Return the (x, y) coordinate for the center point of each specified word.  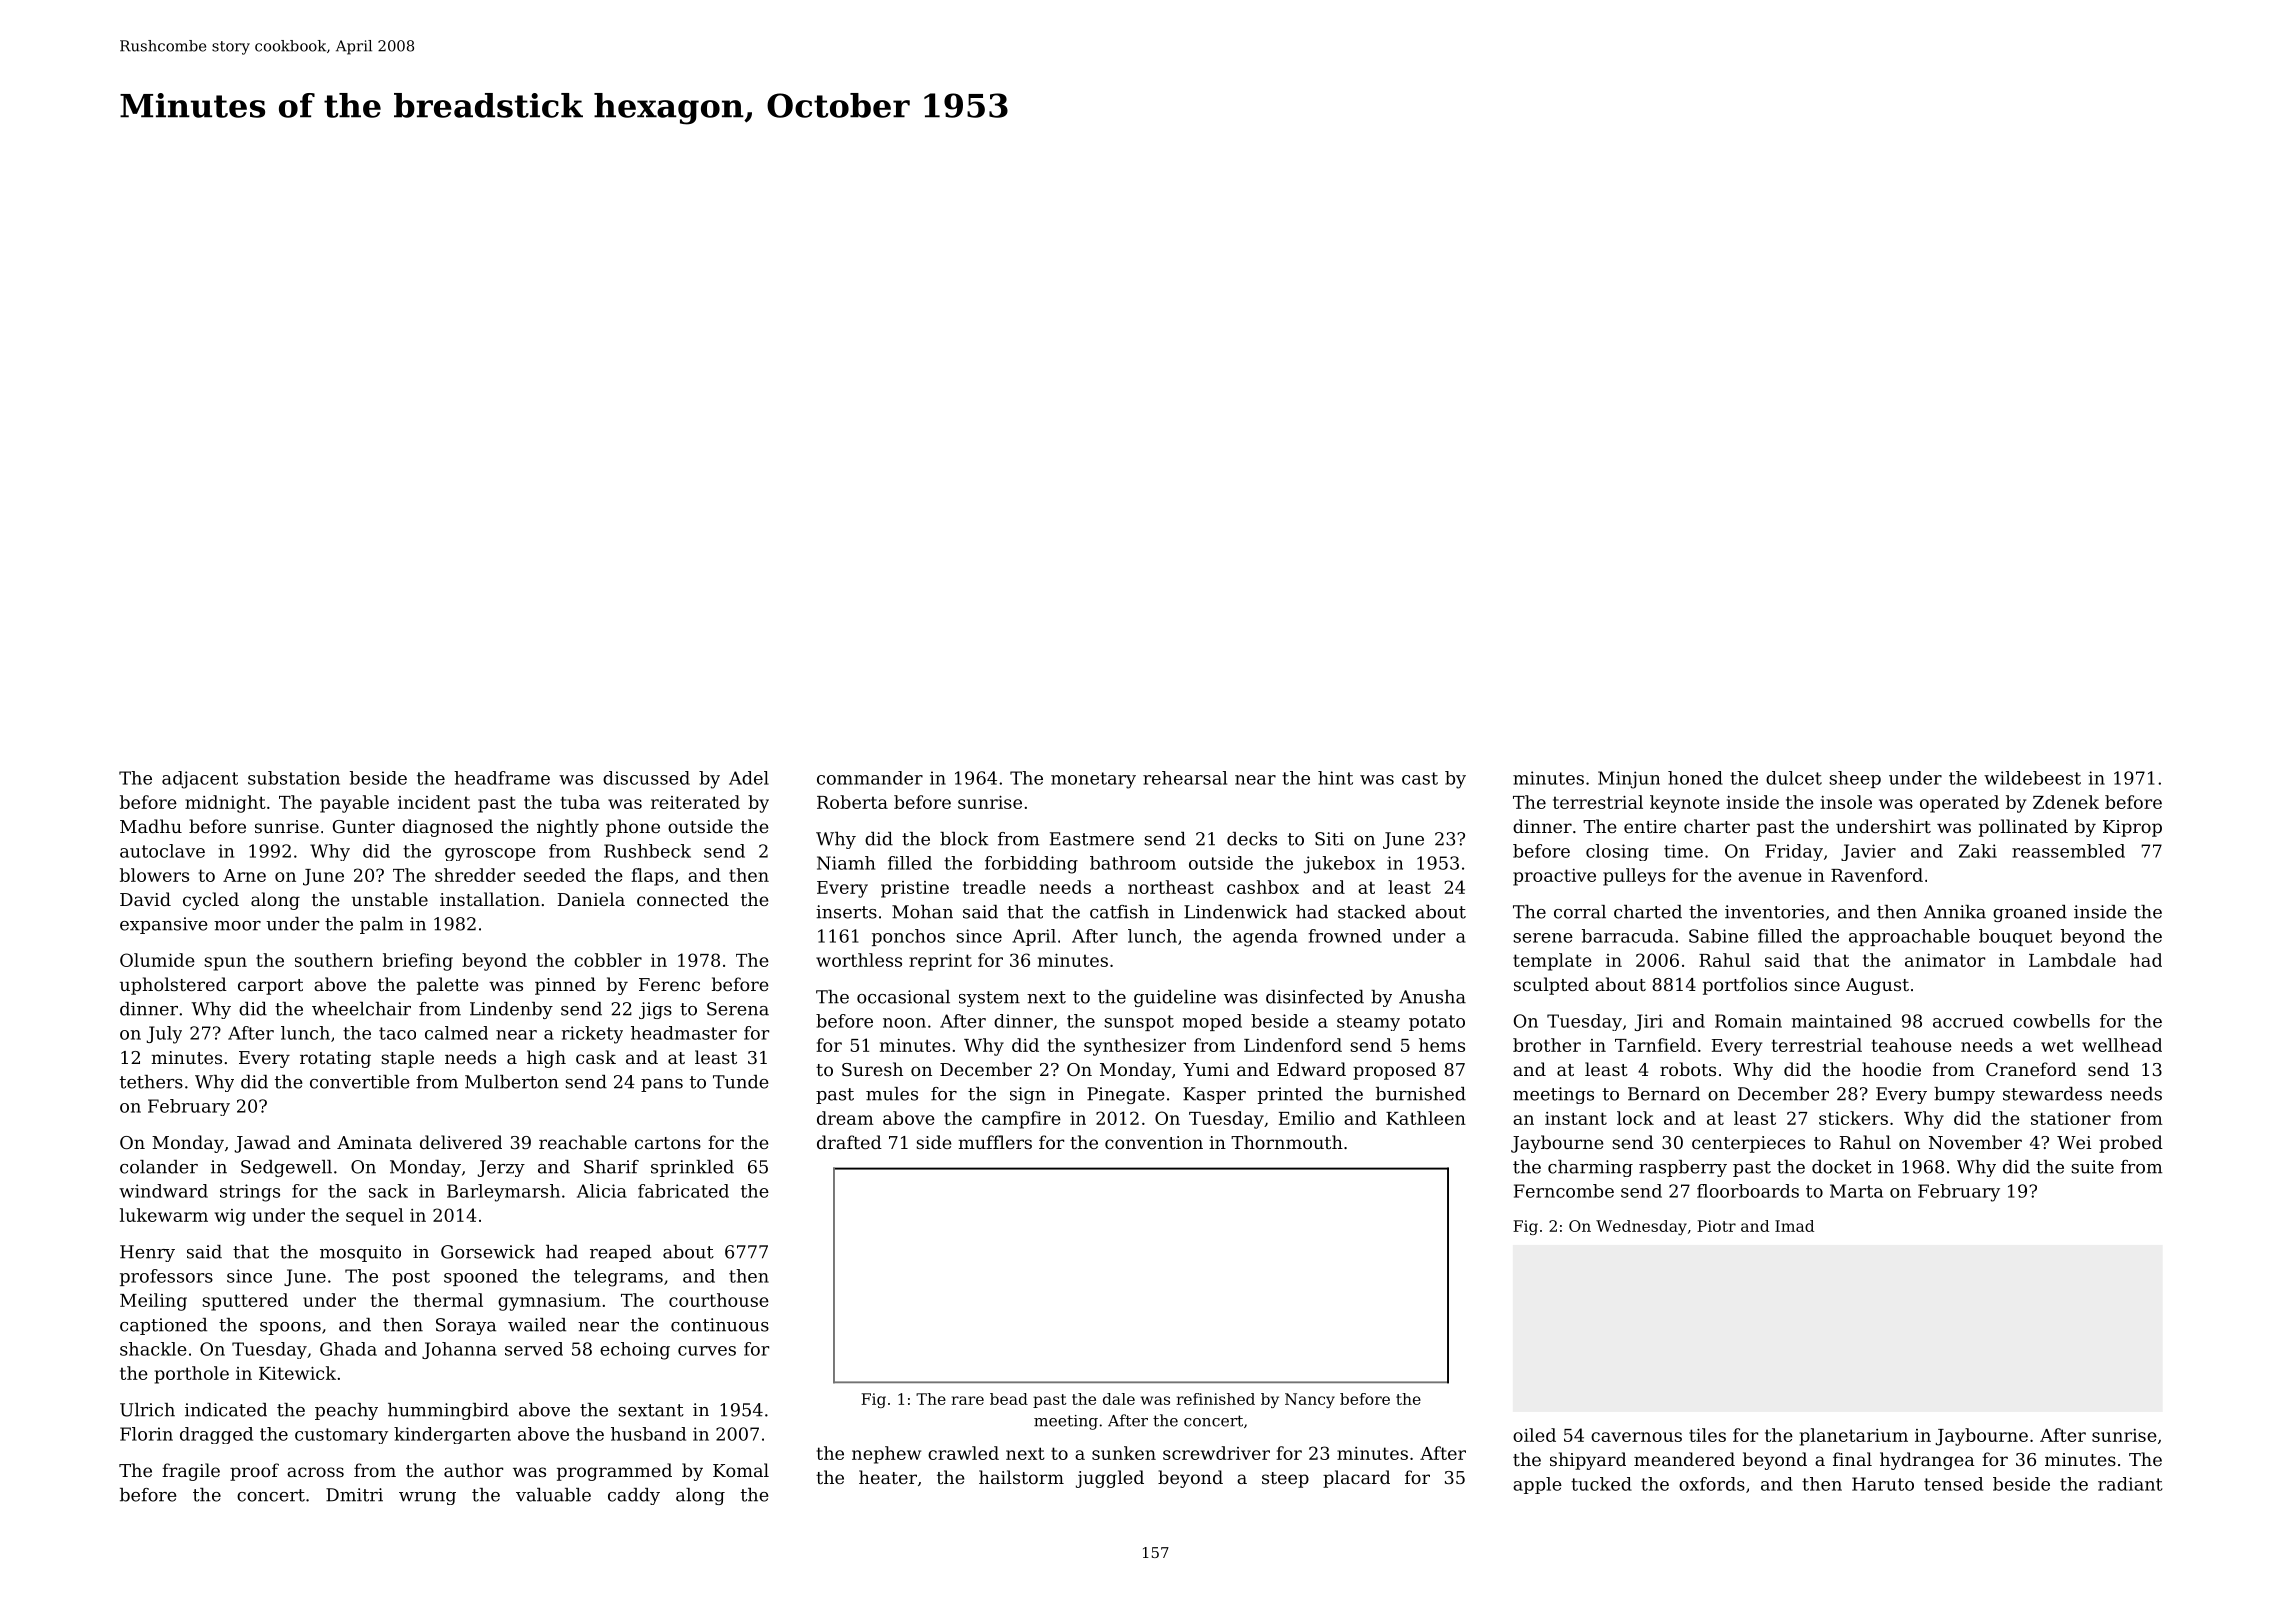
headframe (502, 778)
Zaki (1978, 851)
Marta (1856, 1191)
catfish (1119, 912)
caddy (634, 1496)
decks (1252, 839)
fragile (191, 1472)
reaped (620, 1253)
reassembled (2068, 851)
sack (388, 1191)
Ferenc (669, 984)
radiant (2130, 1484)
